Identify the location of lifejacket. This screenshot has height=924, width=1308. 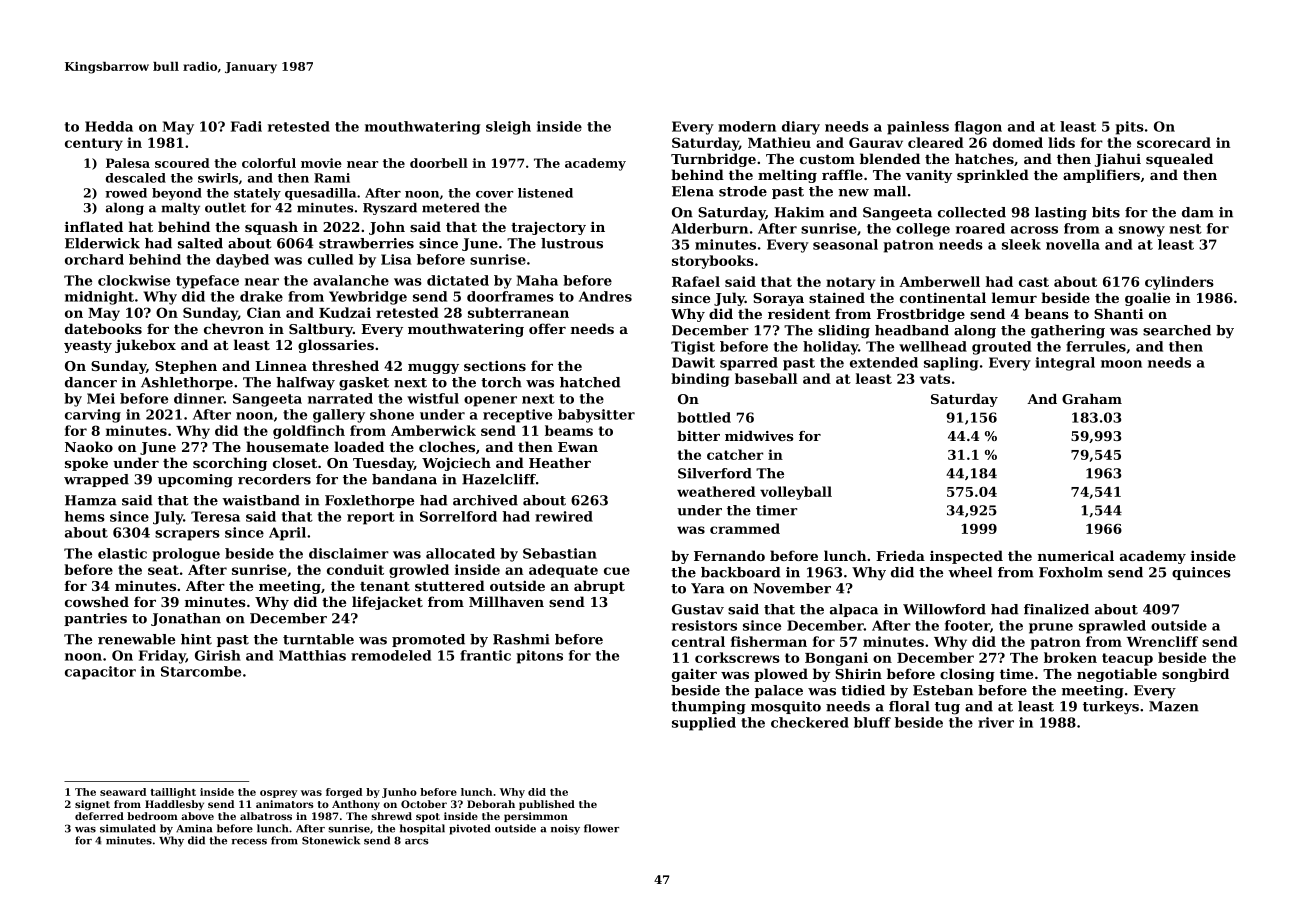
(387, 603).
